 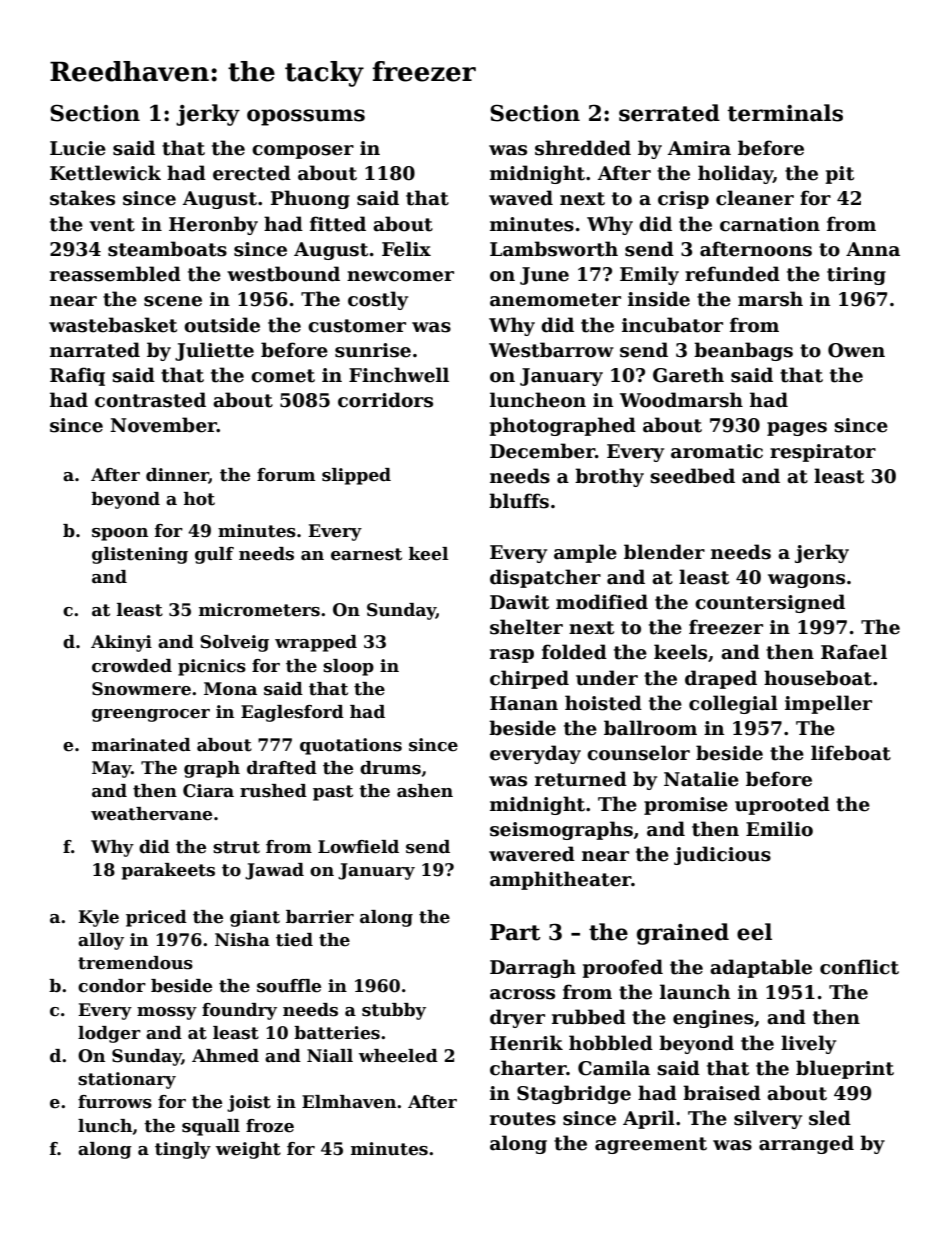 What do you see at coordinates (651, 1145) in the screenshot?
I see `agreement` at bounding box center [651, 1145].
